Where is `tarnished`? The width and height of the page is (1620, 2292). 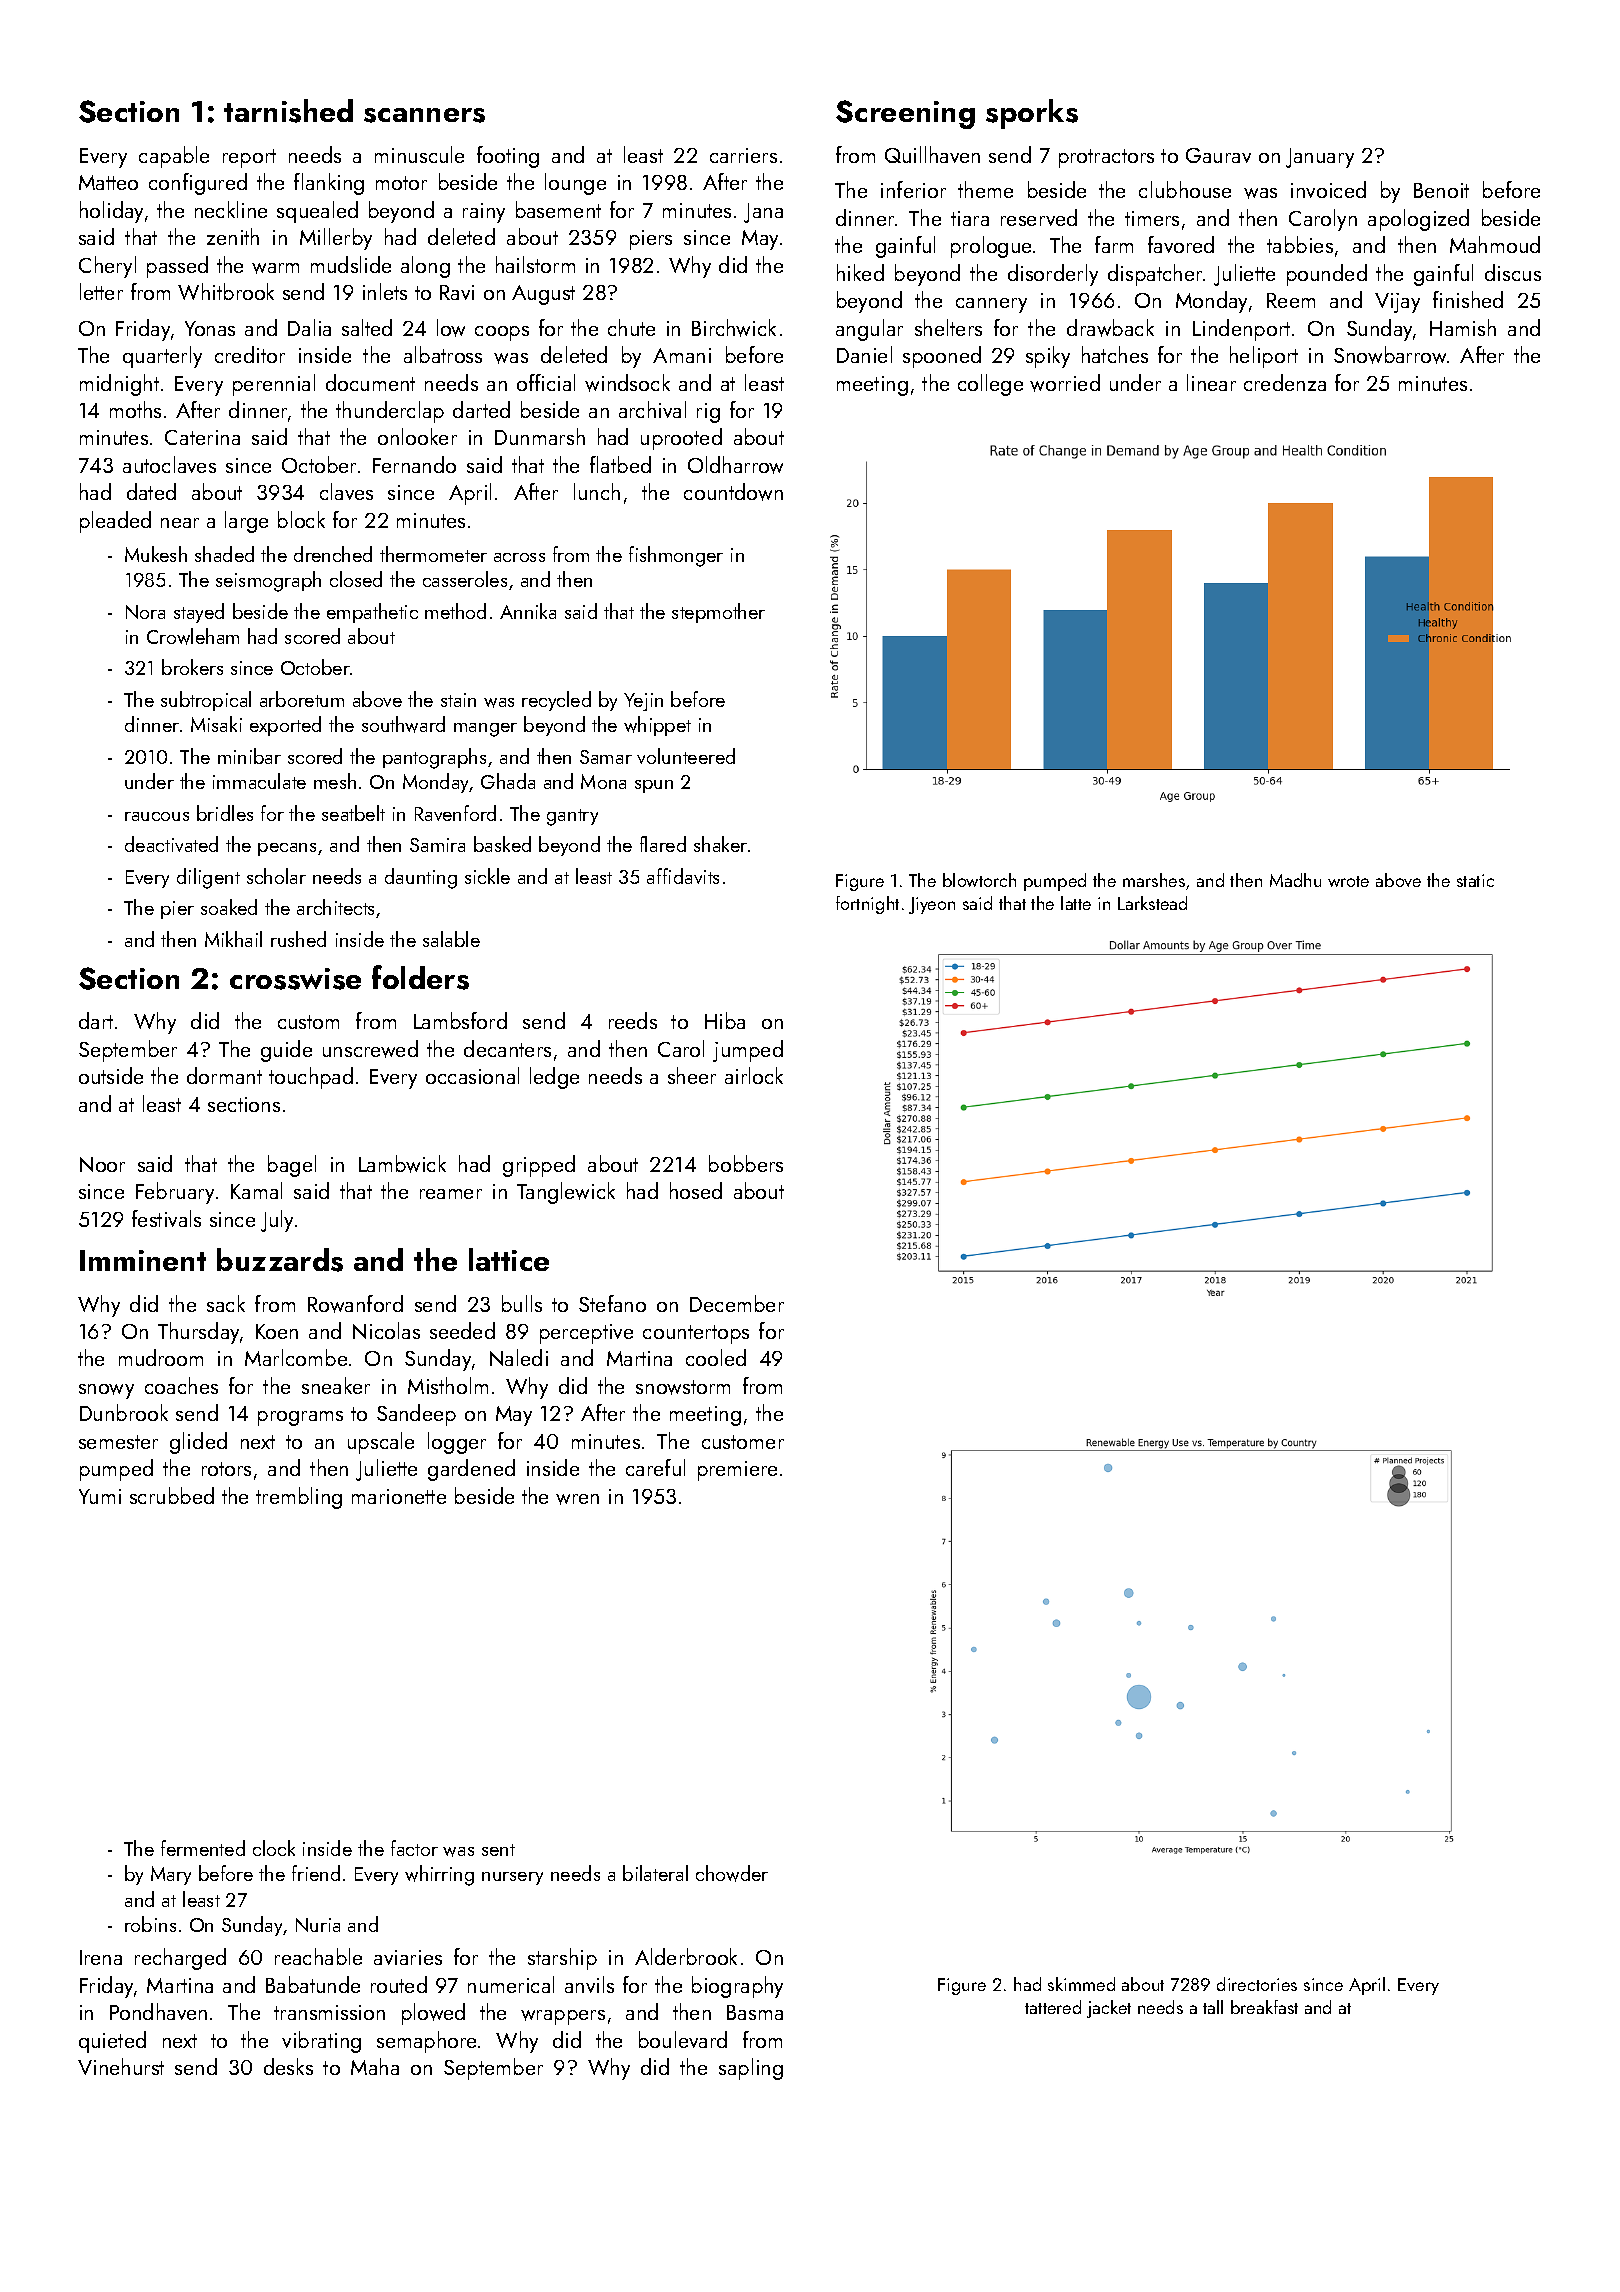
tarnished is located at coordinates (288, 111).
